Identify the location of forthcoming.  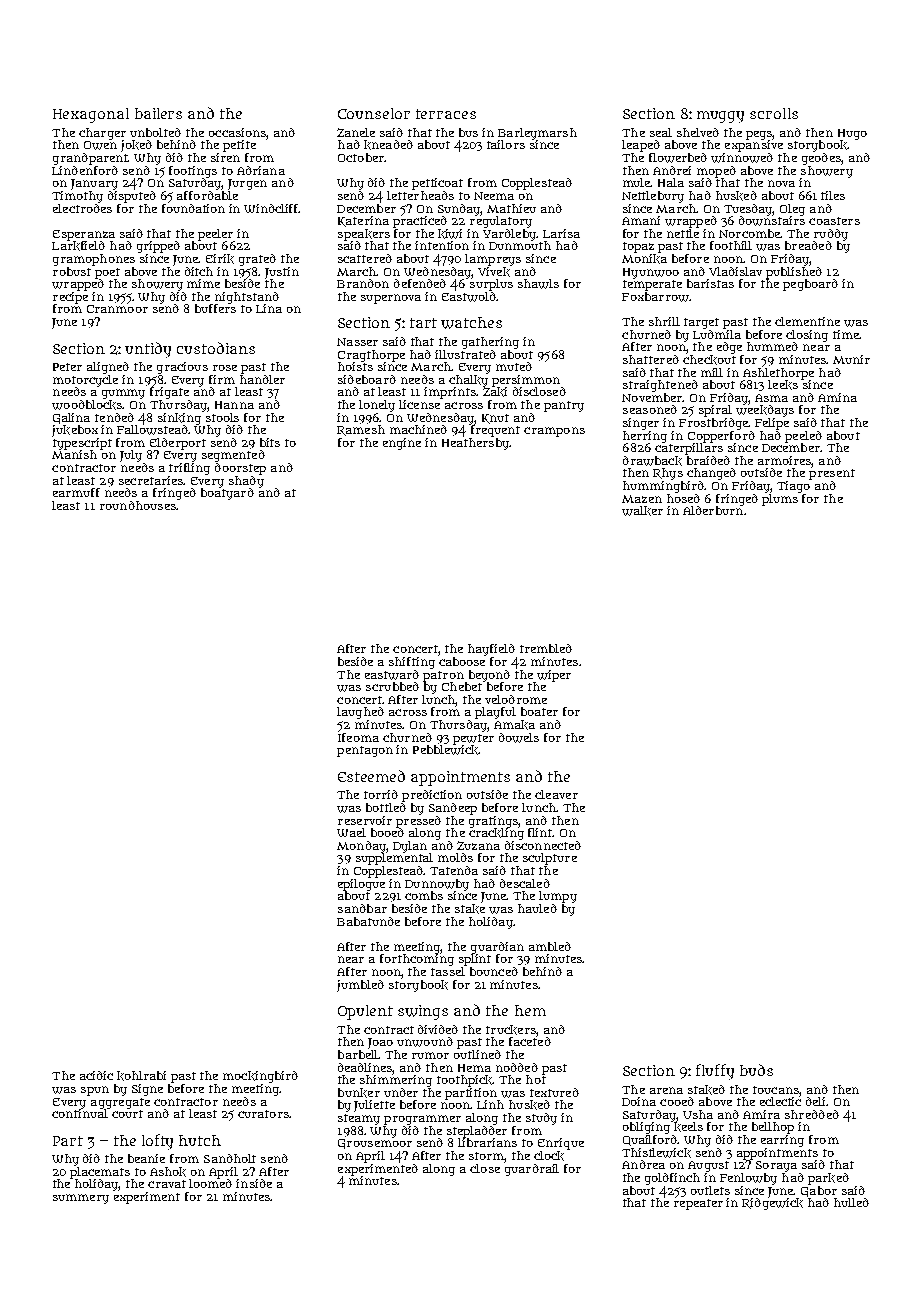
(417, 960).
